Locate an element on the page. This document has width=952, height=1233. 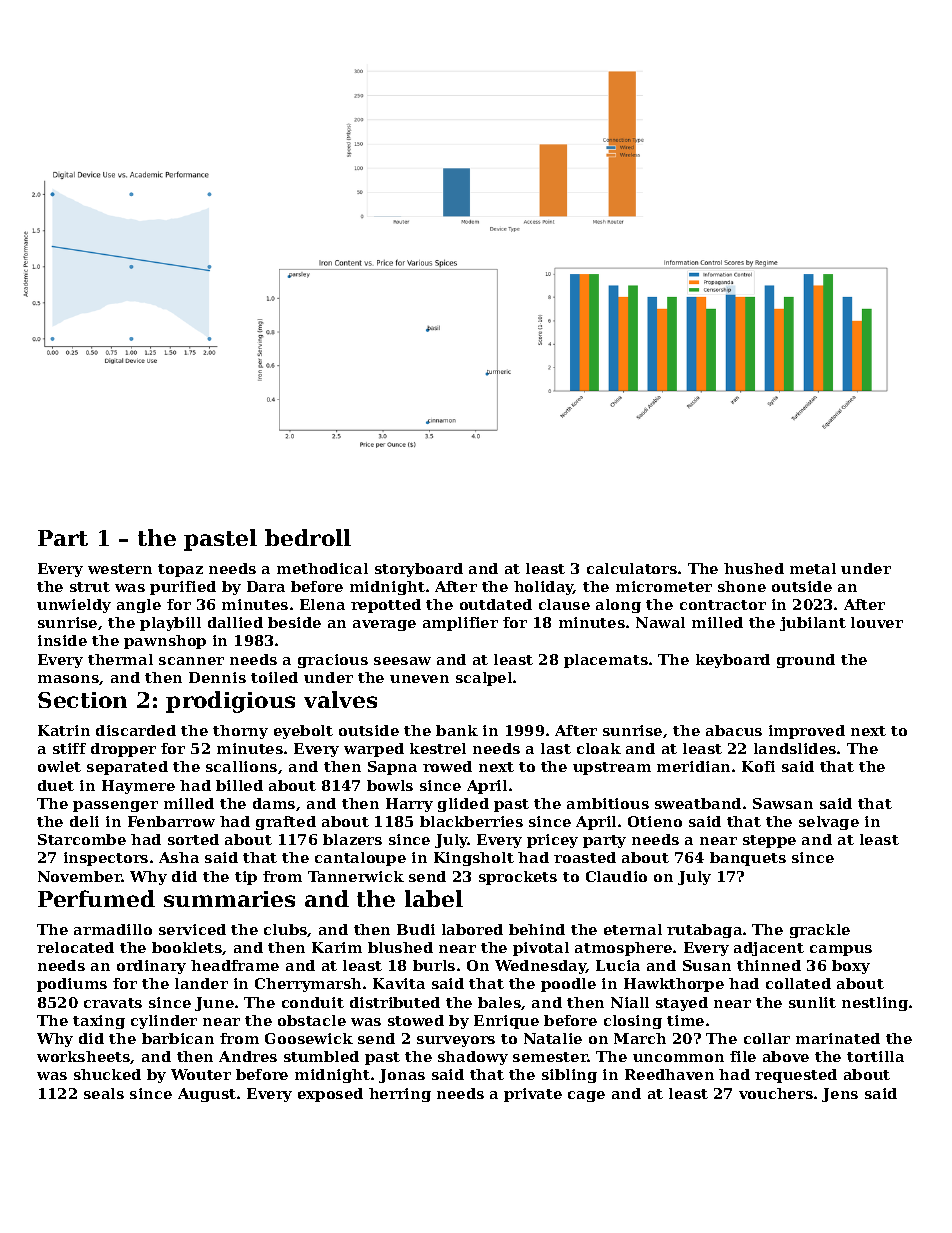
Jens is located at coordinates (840, 1095).
